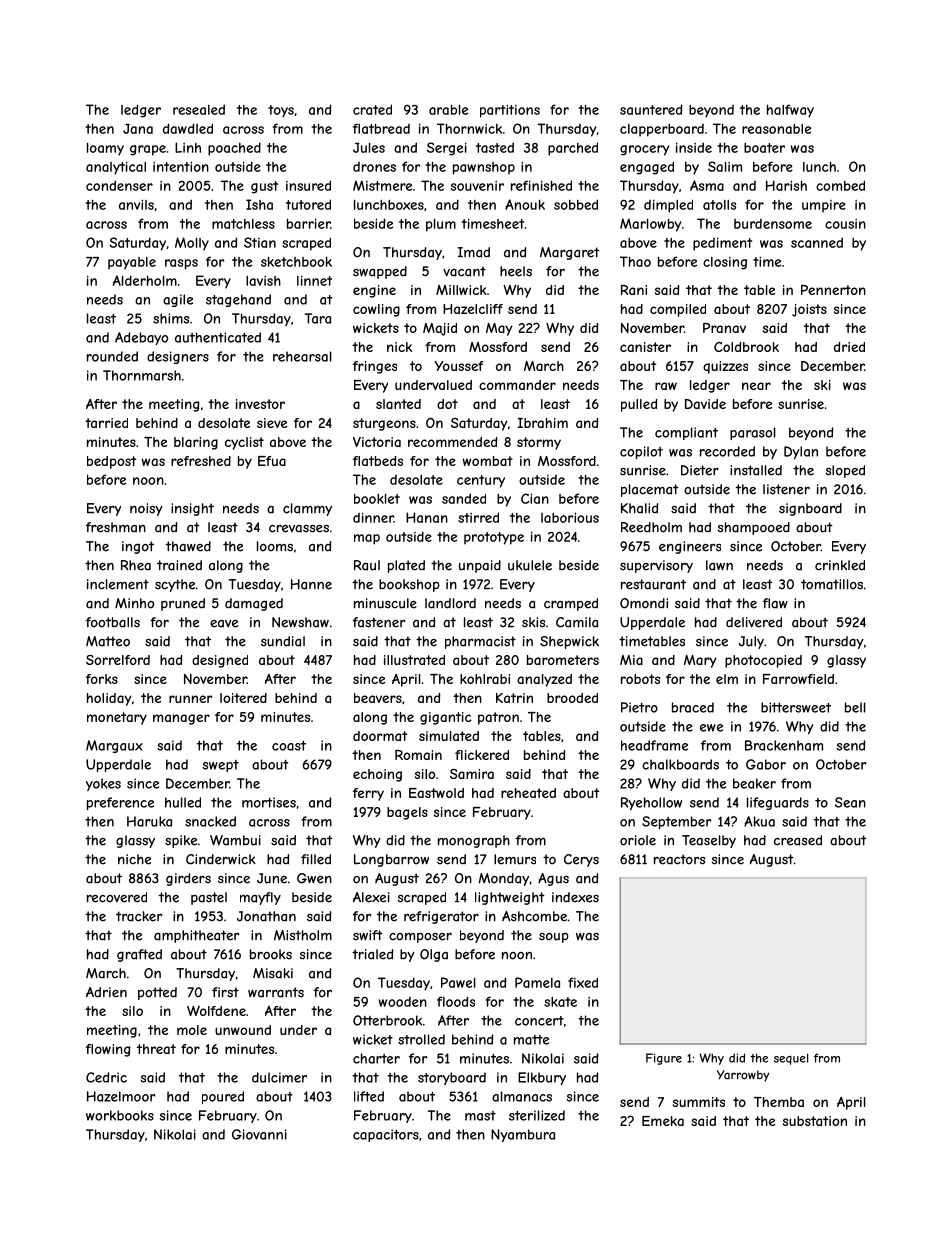 This document has width=952, height=1233. What do you see at coordinates (849, 347) in the document?
I see `dried` at bounding box center [849, 347].
